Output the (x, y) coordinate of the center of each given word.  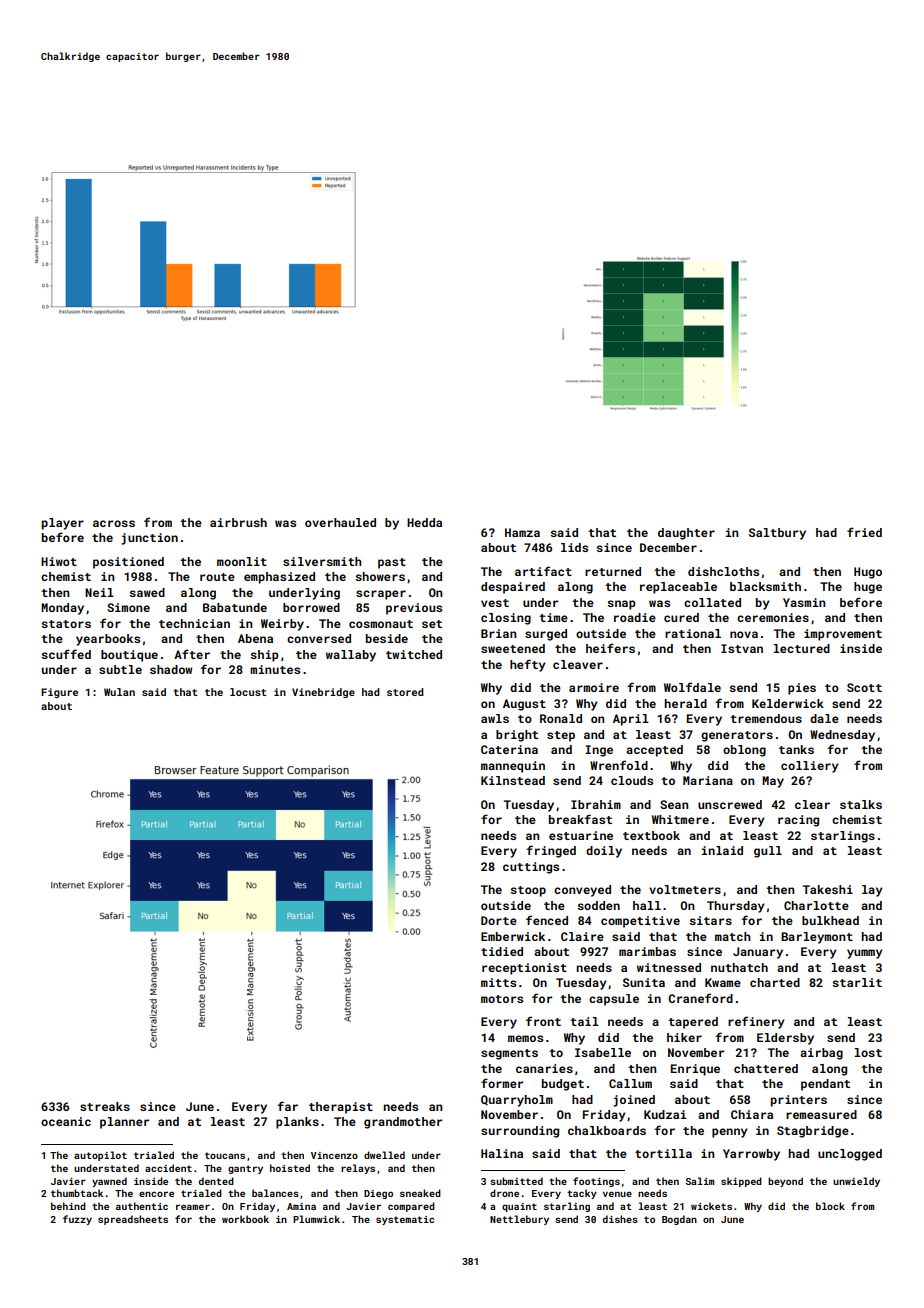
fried (864, 532)
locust (248, 692)
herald (685, 703)
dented (216, 1181)
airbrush (238, 522)
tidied (502, 951)
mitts (498, 982)
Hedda (424, 522)
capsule (614, 1000)
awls (495, 718)
